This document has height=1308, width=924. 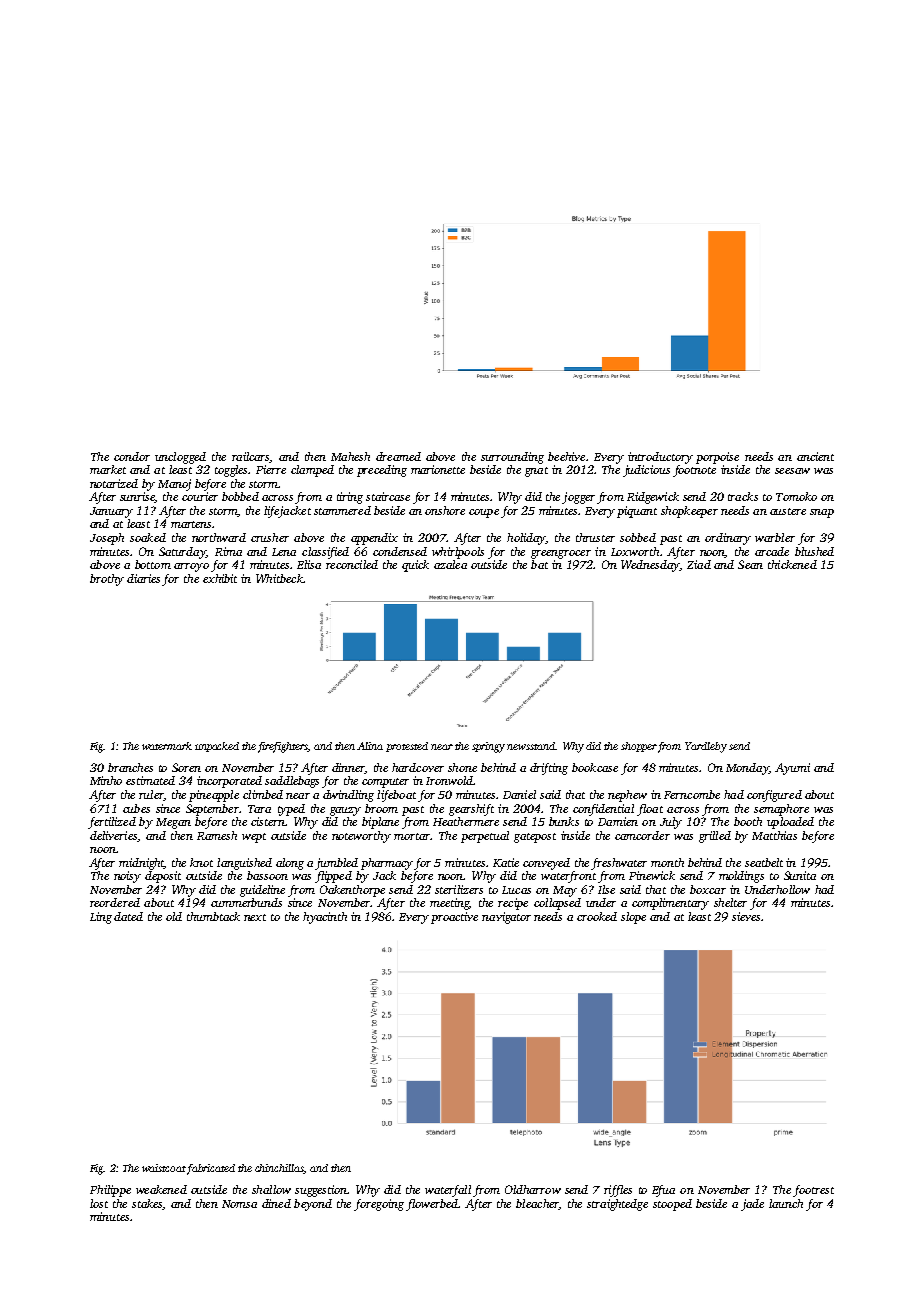 I want to click on bunks, so click(x=564, y=821).
